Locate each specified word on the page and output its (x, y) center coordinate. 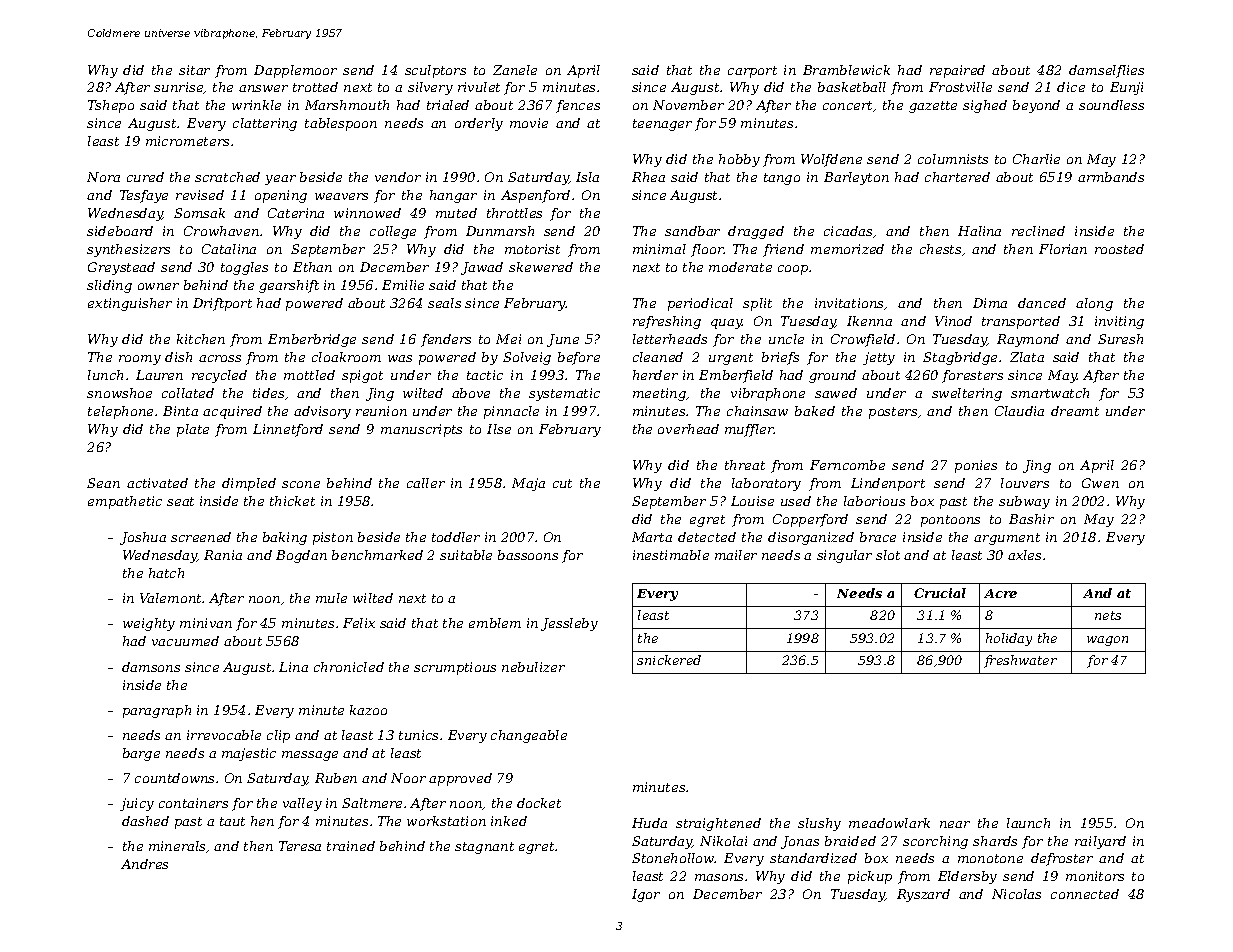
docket (539, 803)
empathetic (125, 502)
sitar (194, 70)
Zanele (515, 70)
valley (302, 804)
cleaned (658, 357)
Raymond (1028, 340)
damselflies (1106, 71)
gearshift (289, 286)
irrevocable (224, 735)
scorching (935, 842)
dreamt (1075, 411)
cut (562, 483)
